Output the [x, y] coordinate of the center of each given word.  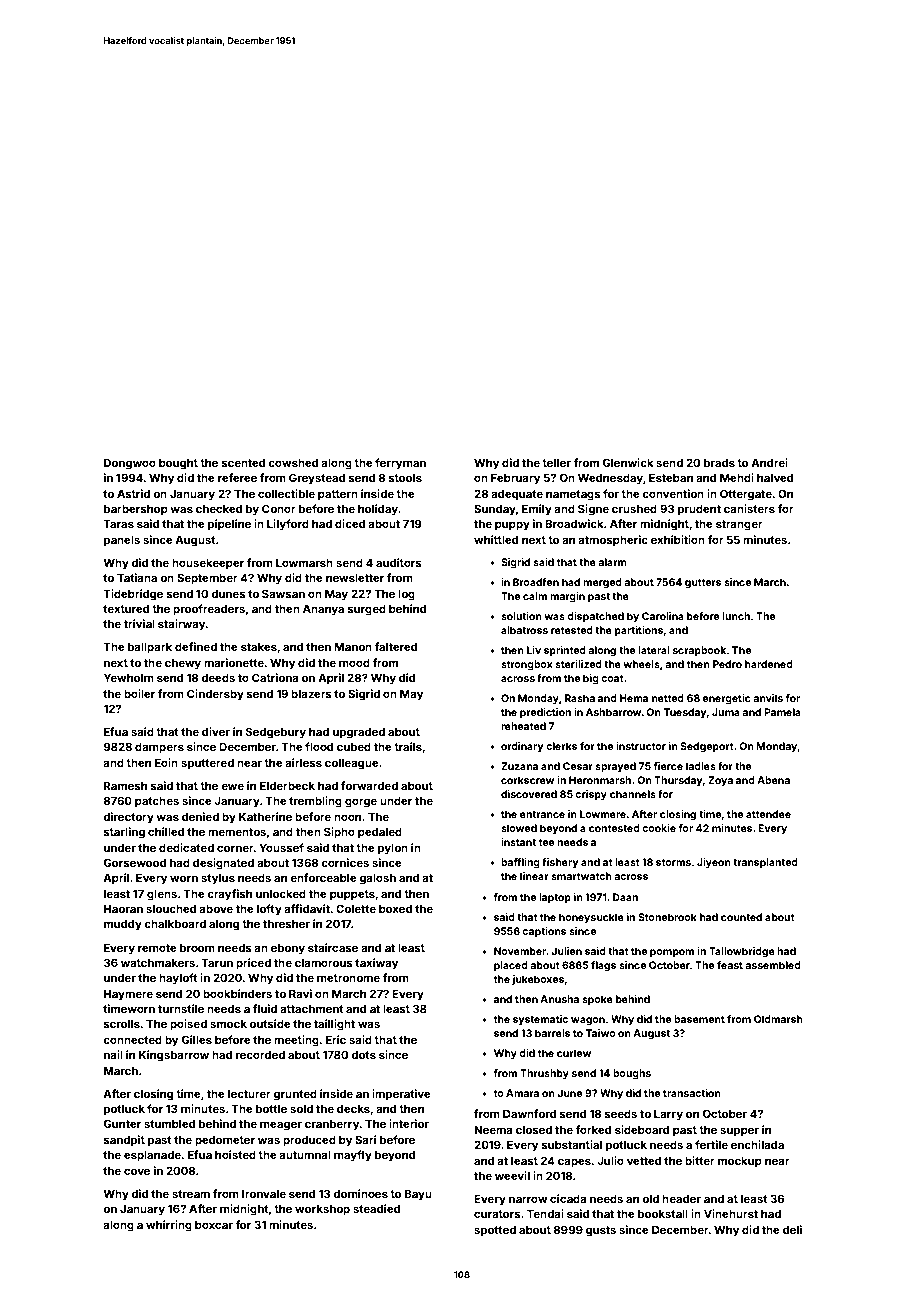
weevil [512, 1175]
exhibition [678, 539]
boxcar [214, 1225]
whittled [496, 539]
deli [792, 1229]
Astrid [133, 493]
